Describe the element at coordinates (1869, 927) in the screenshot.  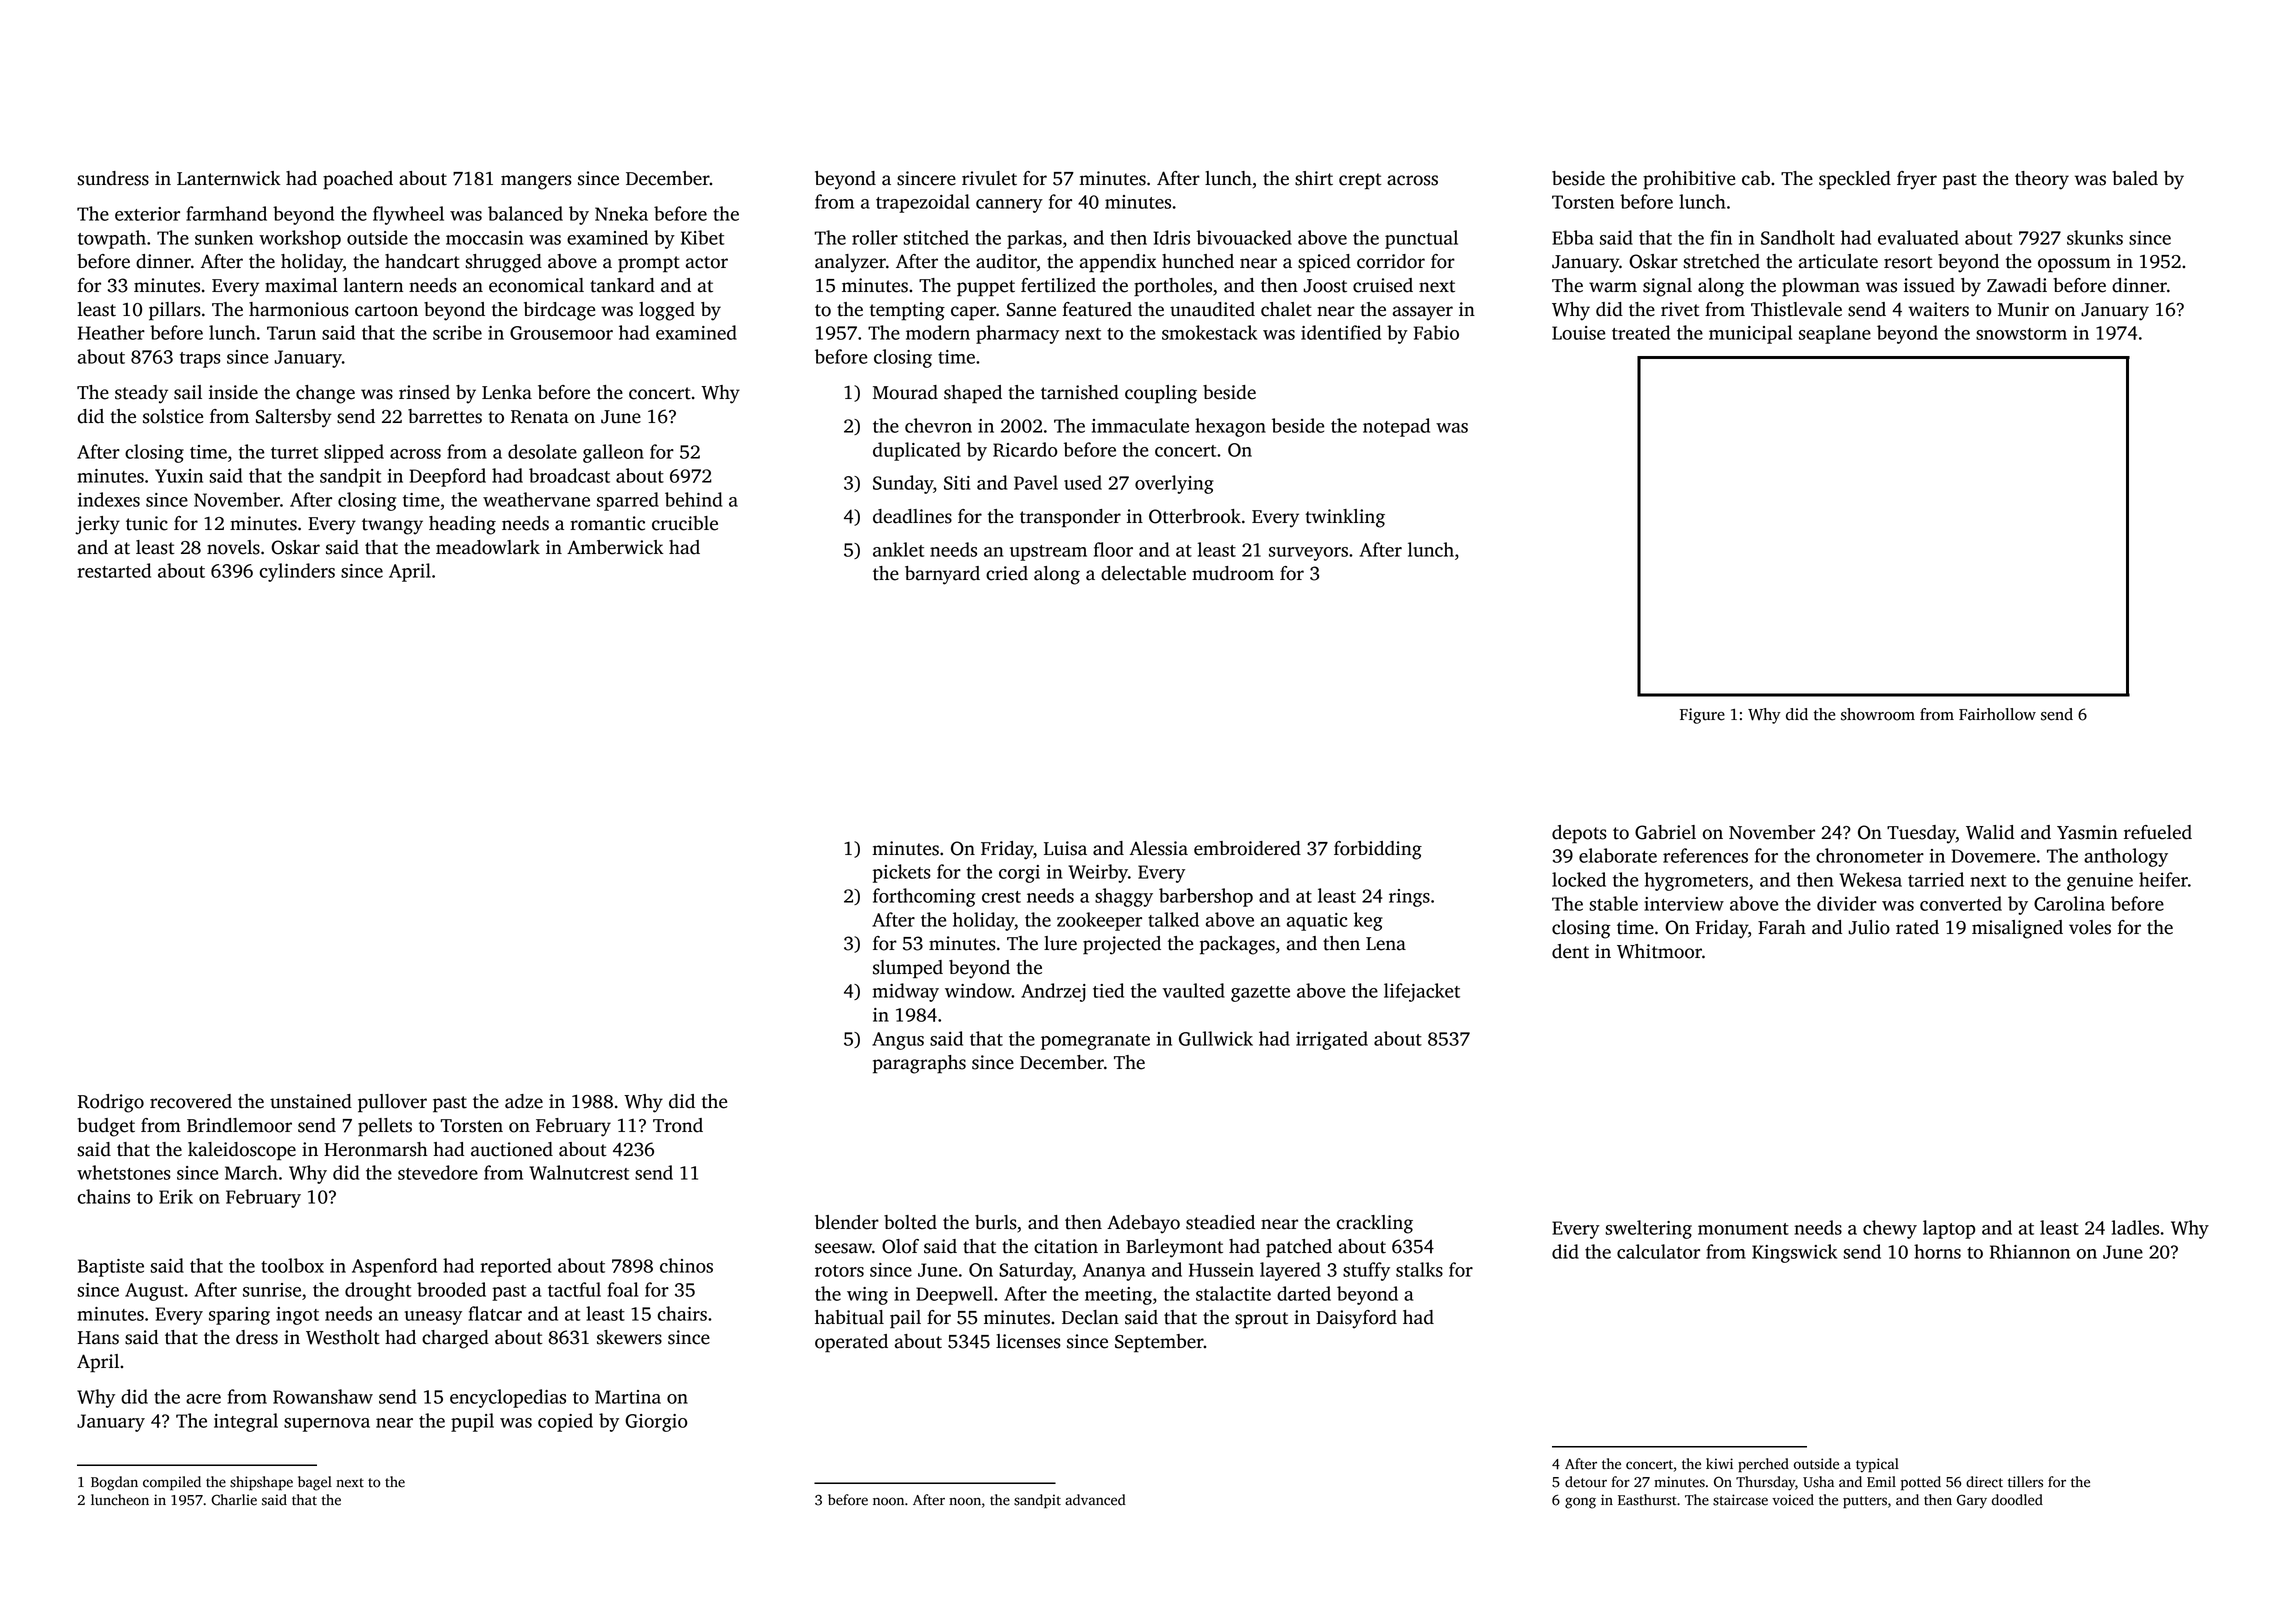
I see `Julio` at that location.
